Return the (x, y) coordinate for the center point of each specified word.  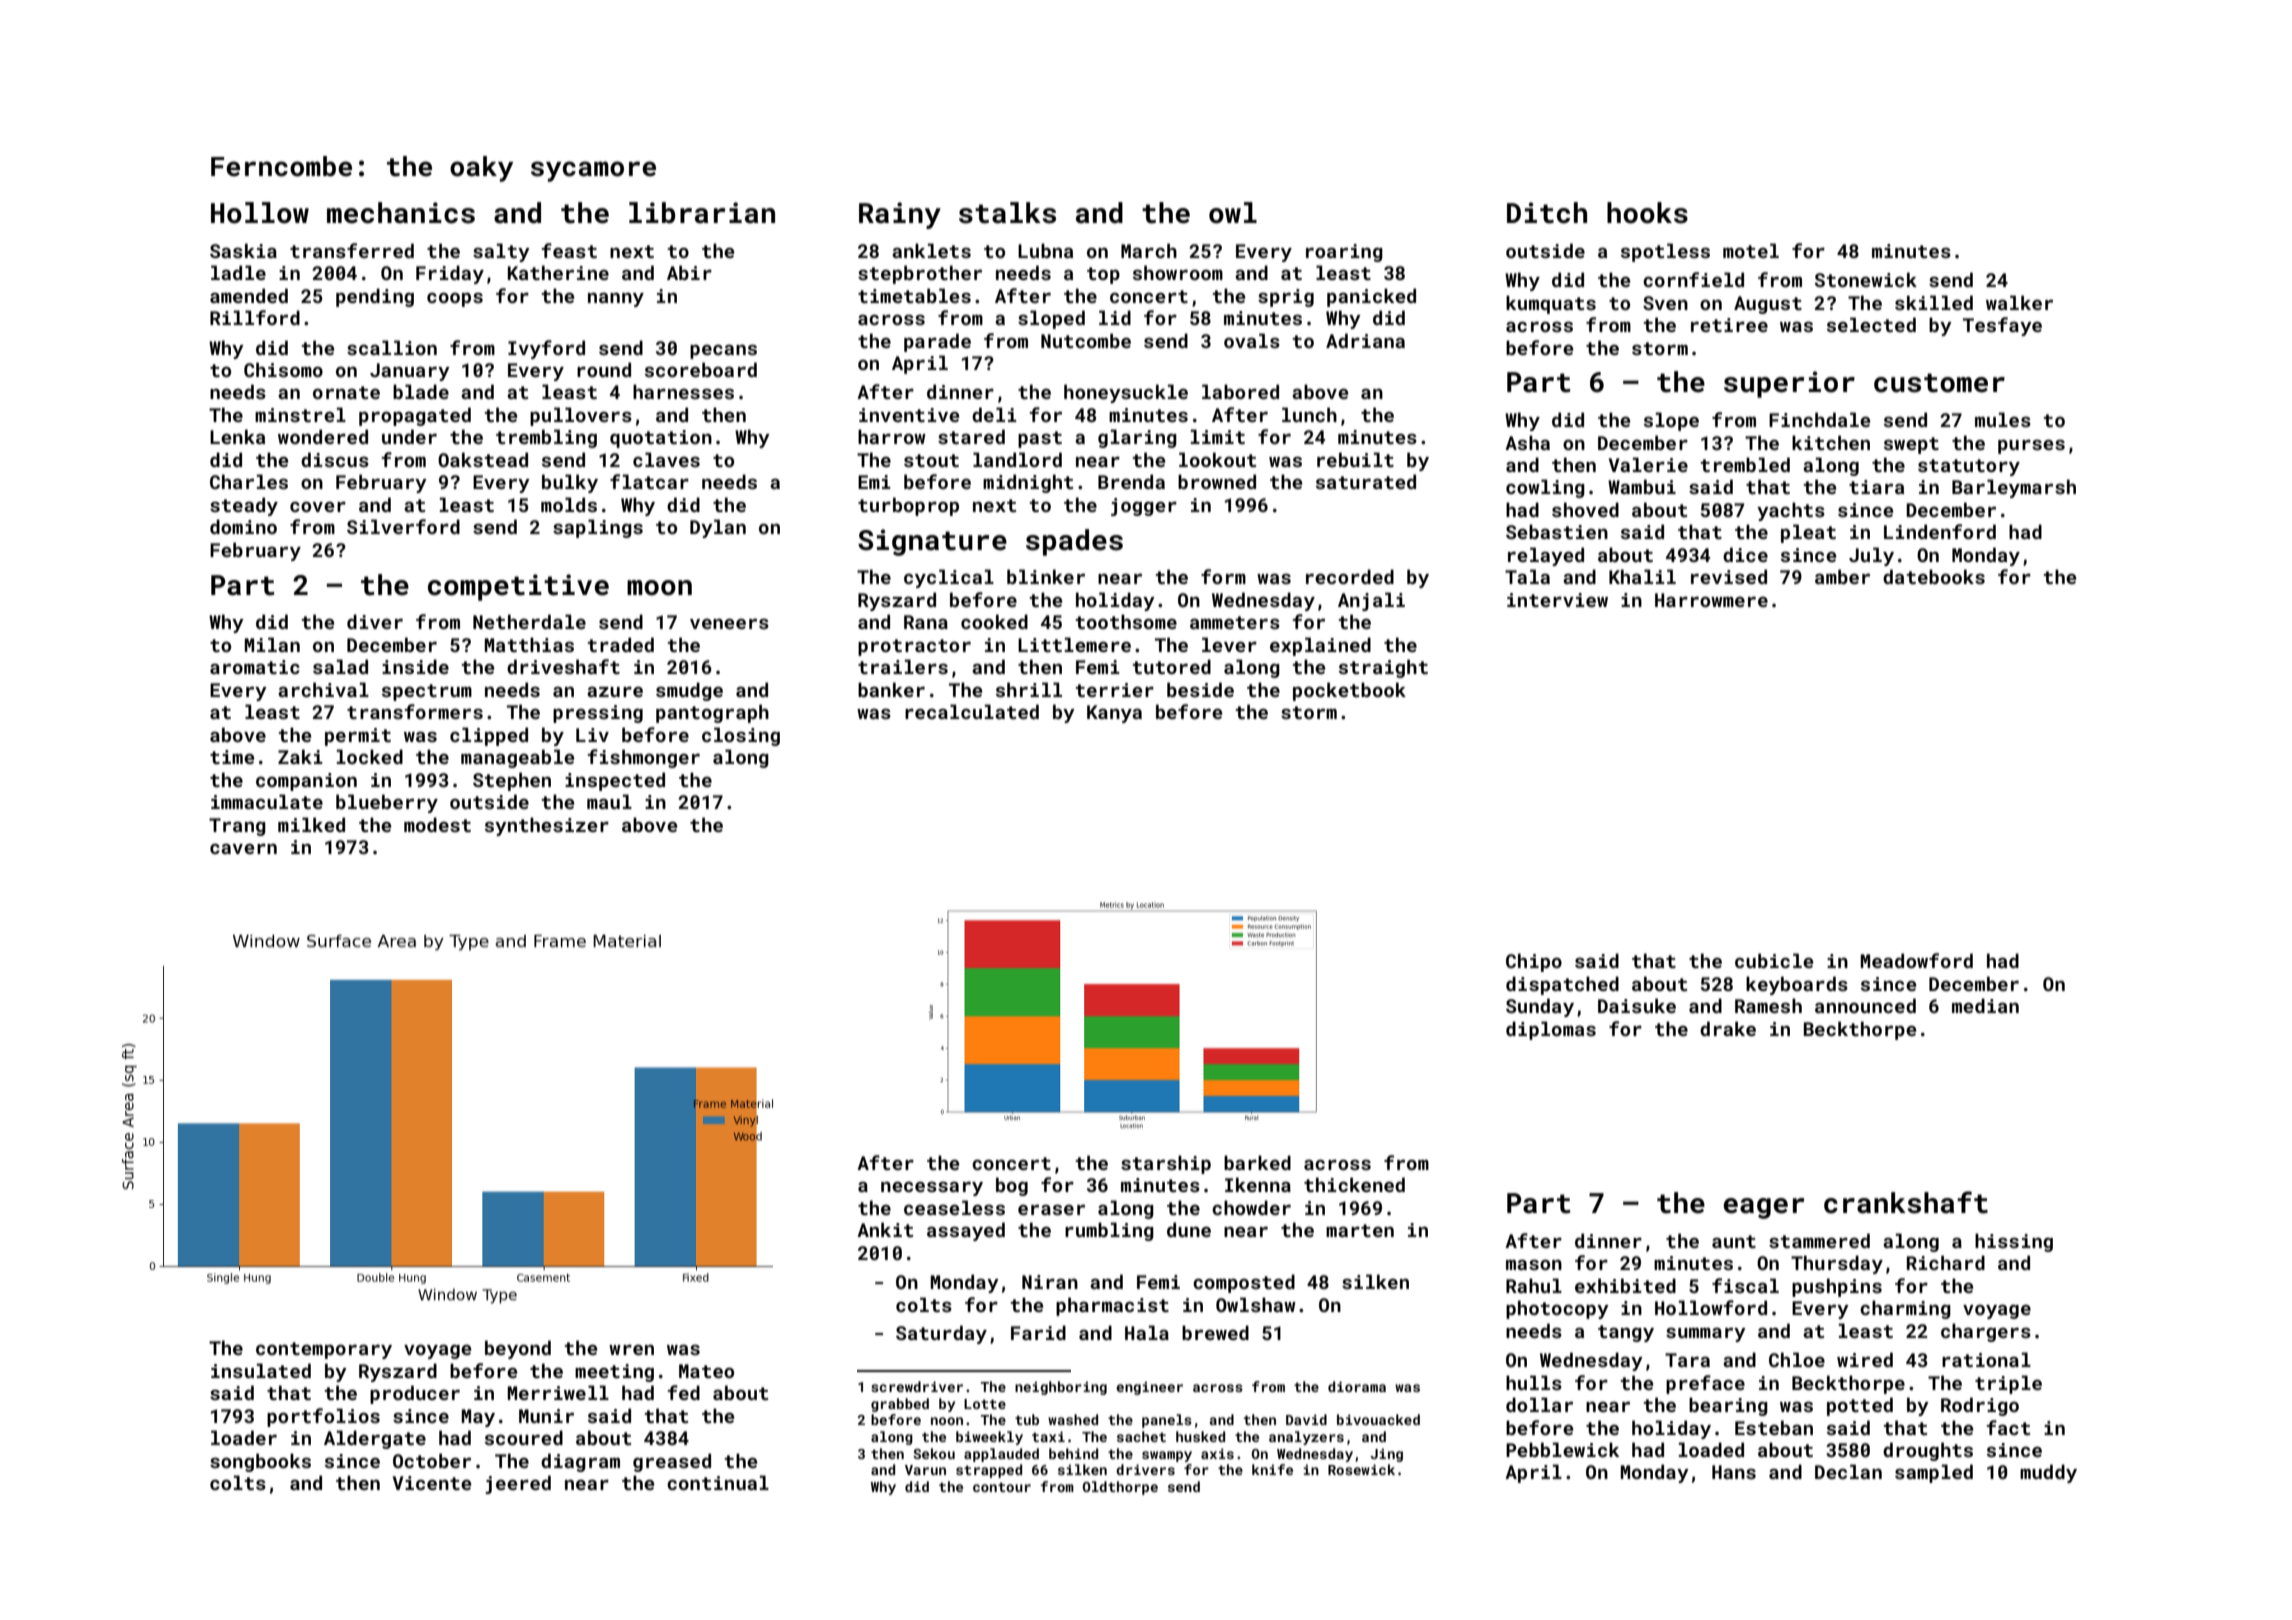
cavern (243, 849)
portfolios (323, 1417)
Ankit (885, 1229)
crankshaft (1906, 1202)
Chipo (1534, 962)
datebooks (1934, 576)
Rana (926, 622)
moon (659, 588)
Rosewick (1361, 1469)
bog (1012, 1186)
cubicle (1774, 960)
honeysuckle (1126, 393)
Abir (689, 272)
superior (1789, 384)
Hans (1734, 1472)
